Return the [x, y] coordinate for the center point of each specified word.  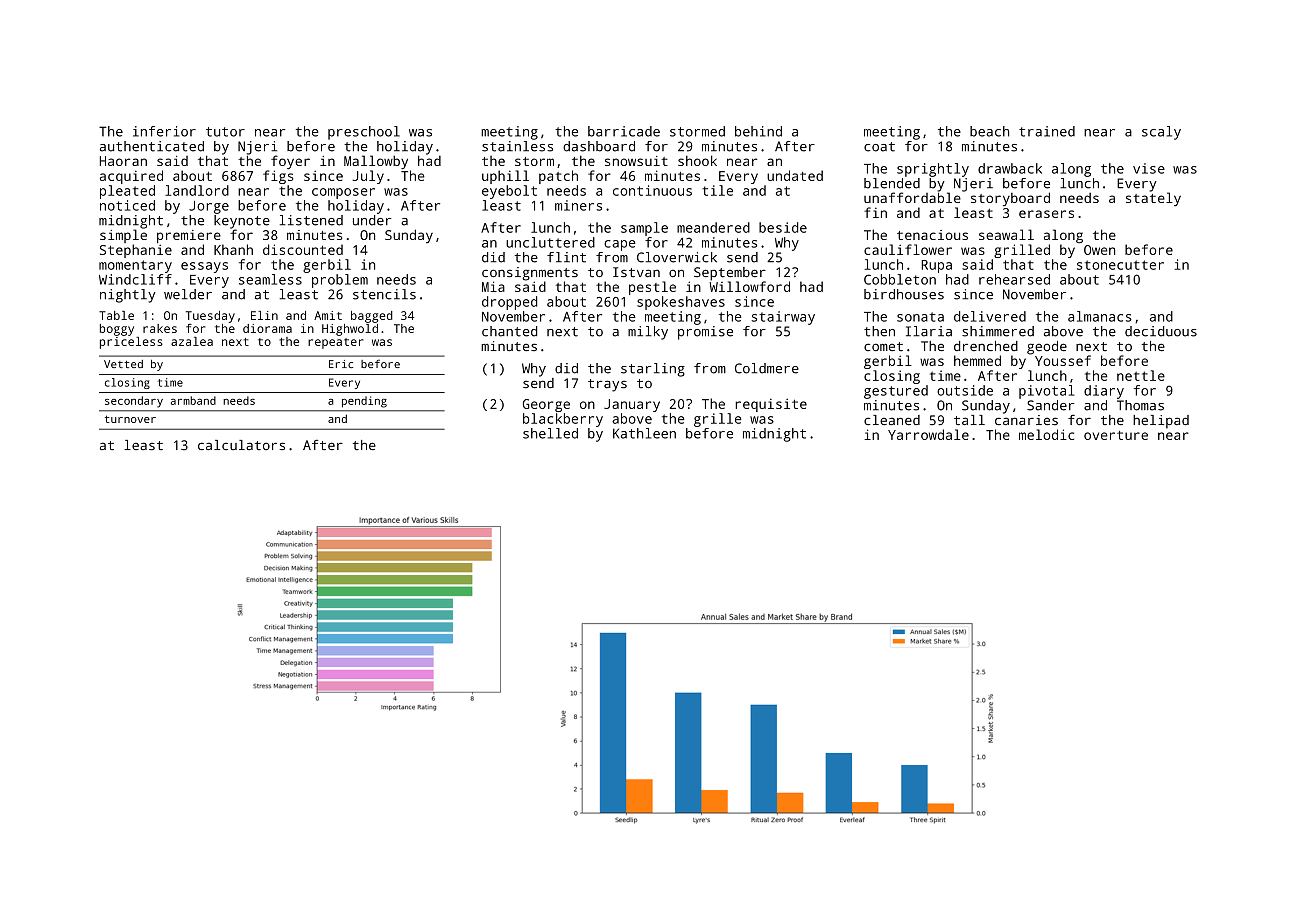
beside [783, 227]
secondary [134, 402]
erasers [1046, 214]
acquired [131, 177]
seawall [1006, 234]
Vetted [123, 364]
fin [875, 212]
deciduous [1161, 331]
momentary [135, 266]
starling [653, 370]
